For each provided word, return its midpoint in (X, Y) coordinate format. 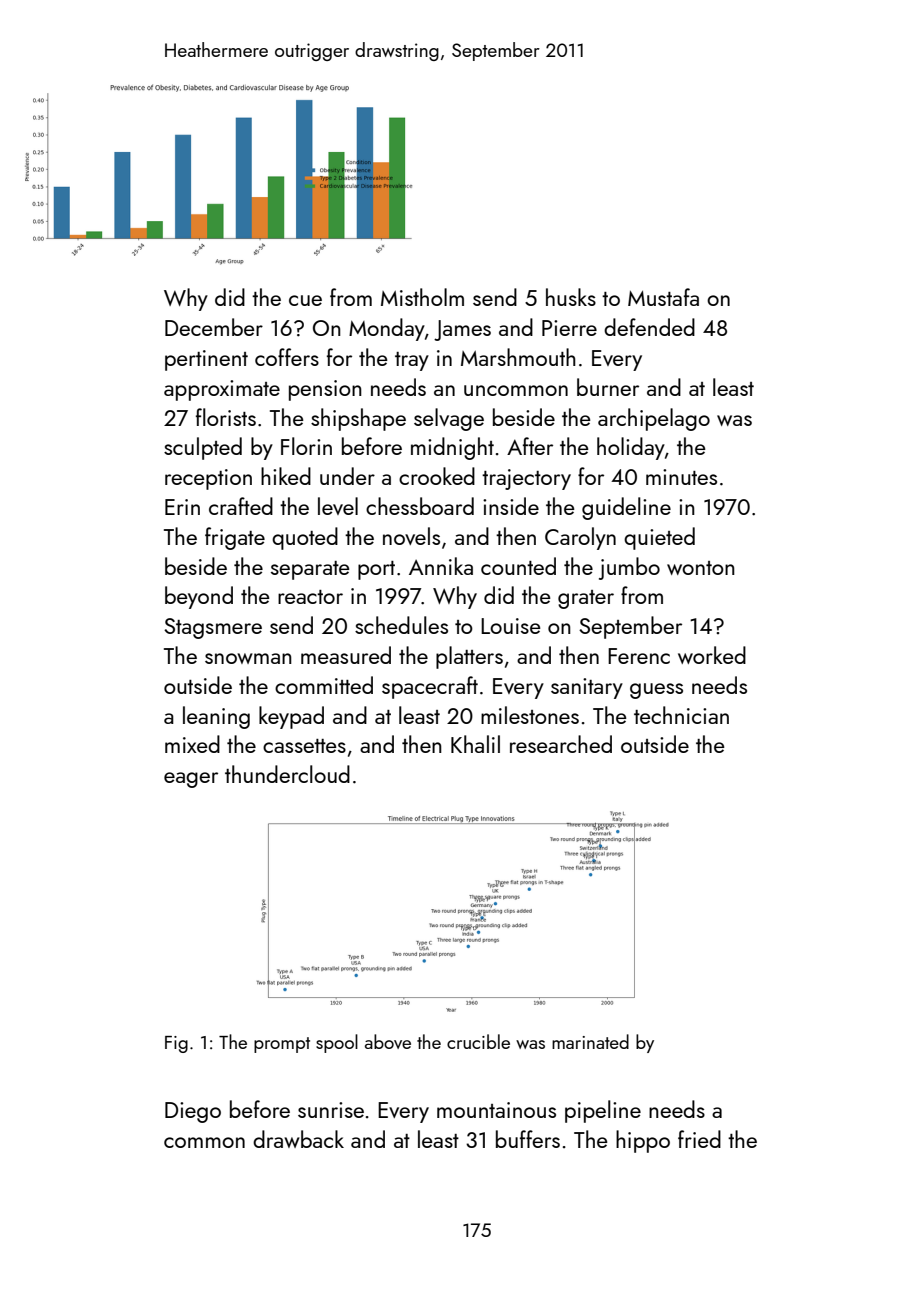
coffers (287, 357)
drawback (298, 1139)
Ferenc (639, 656)
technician (681, 715)
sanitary (587, 688)
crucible (478, 1041)
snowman (248, 658)
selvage (449, 419)
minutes (681, 477)
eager (191, 780)
